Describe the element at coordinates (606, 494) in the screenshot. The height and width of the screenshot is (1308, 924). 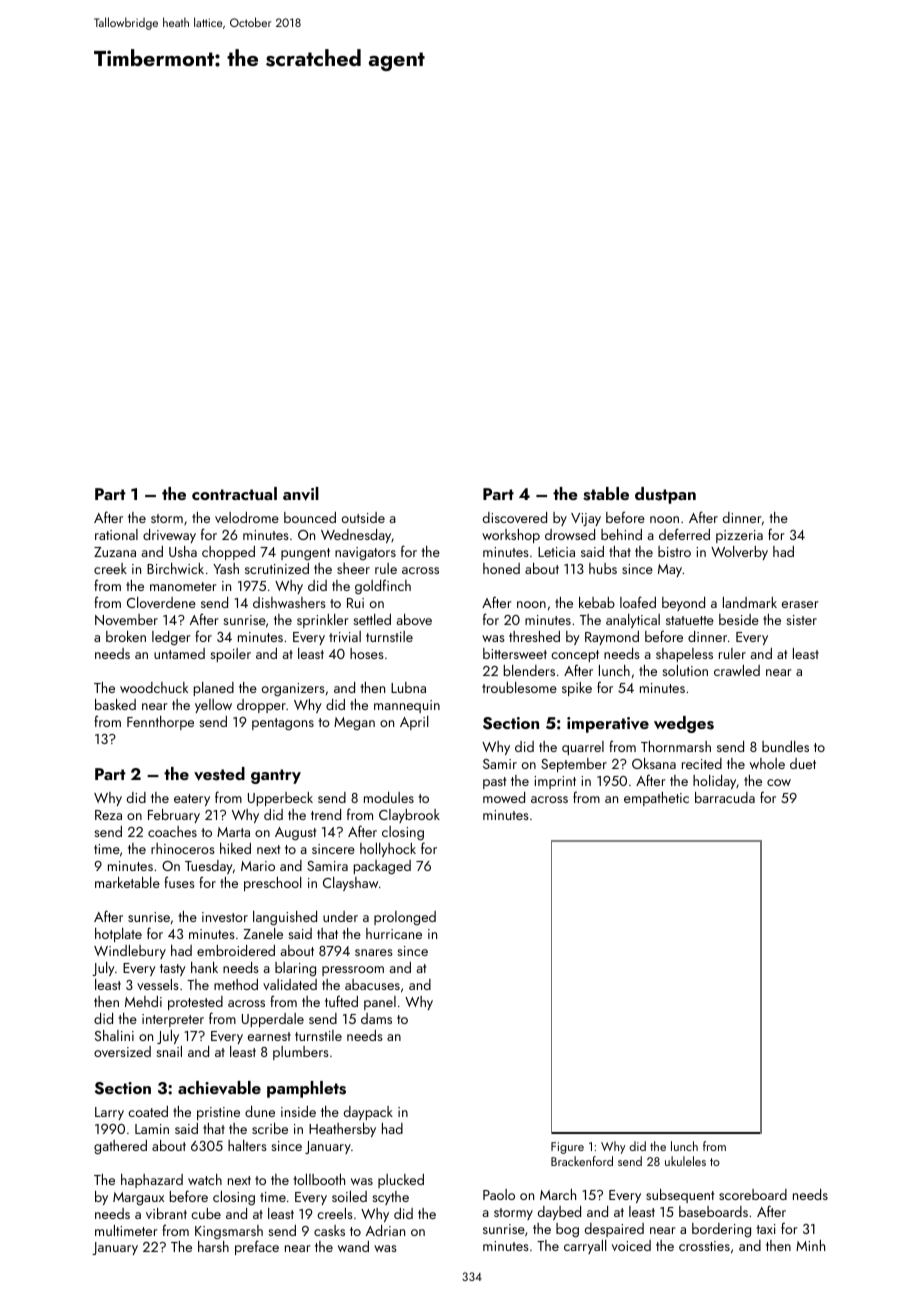
I see `stable` at that location.
